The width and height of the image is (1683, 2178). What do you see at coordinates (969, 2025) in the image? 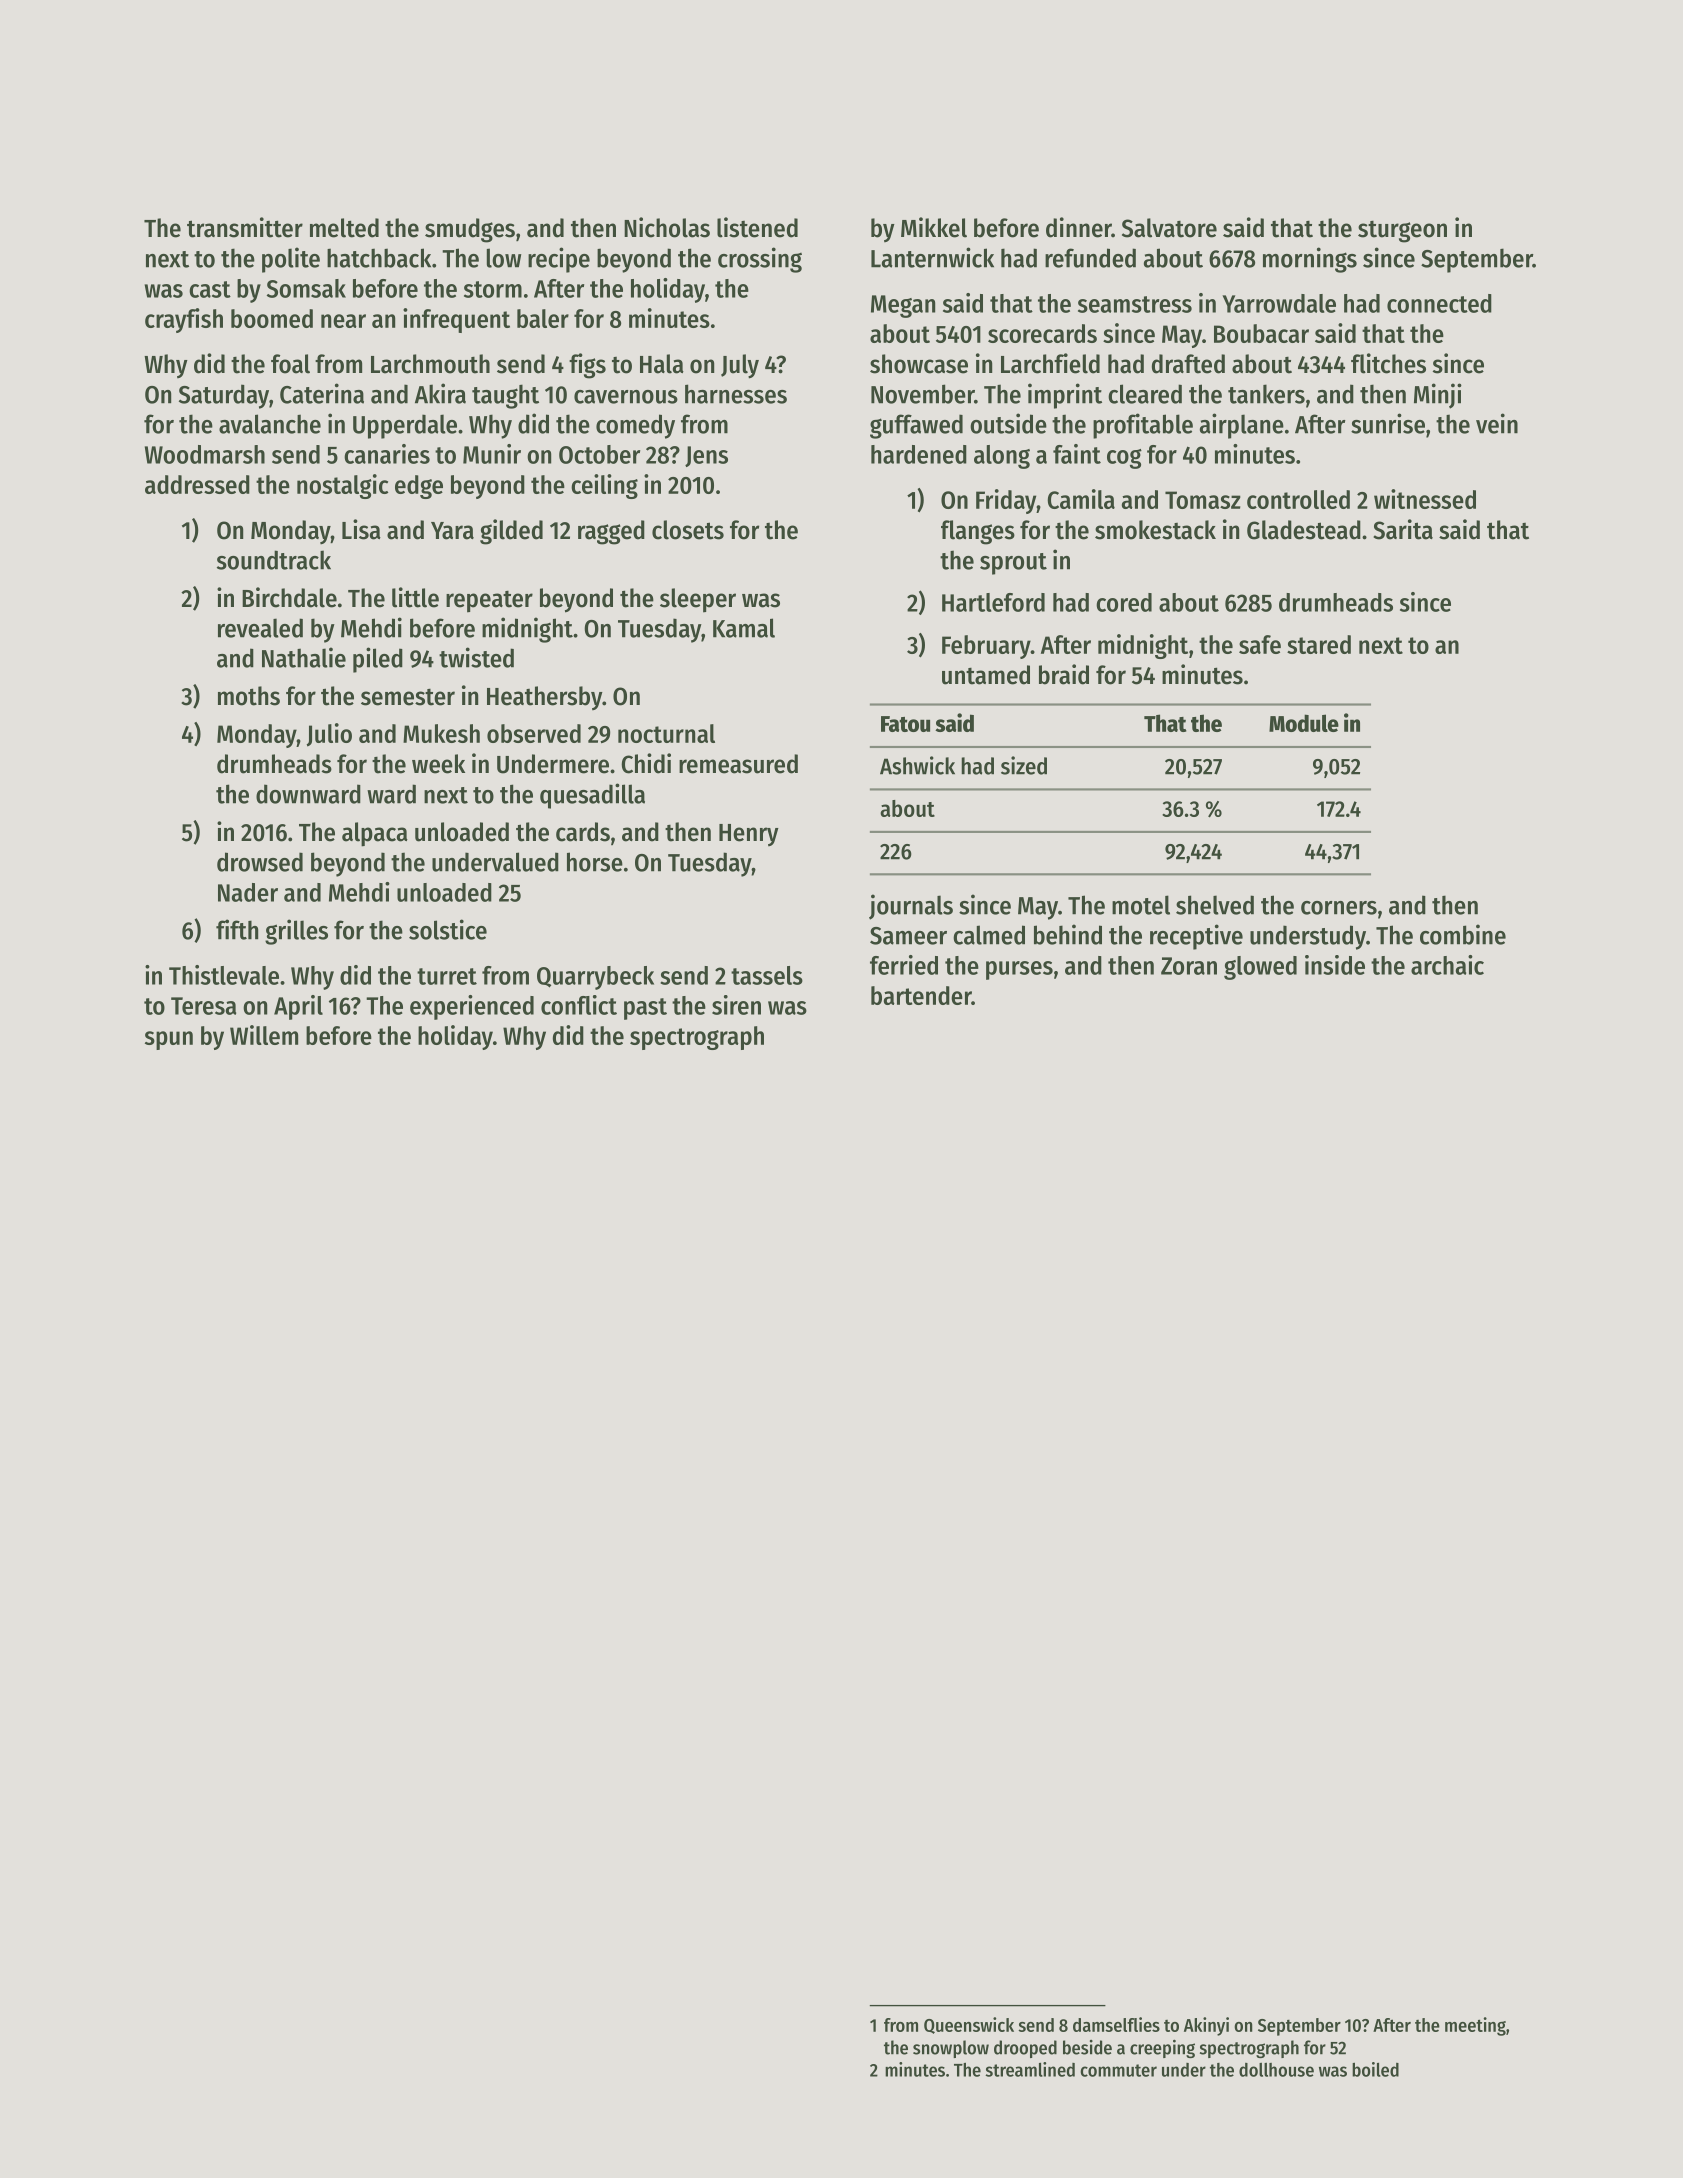
I see `Queenswick` at bounding box center [969, 2025].
